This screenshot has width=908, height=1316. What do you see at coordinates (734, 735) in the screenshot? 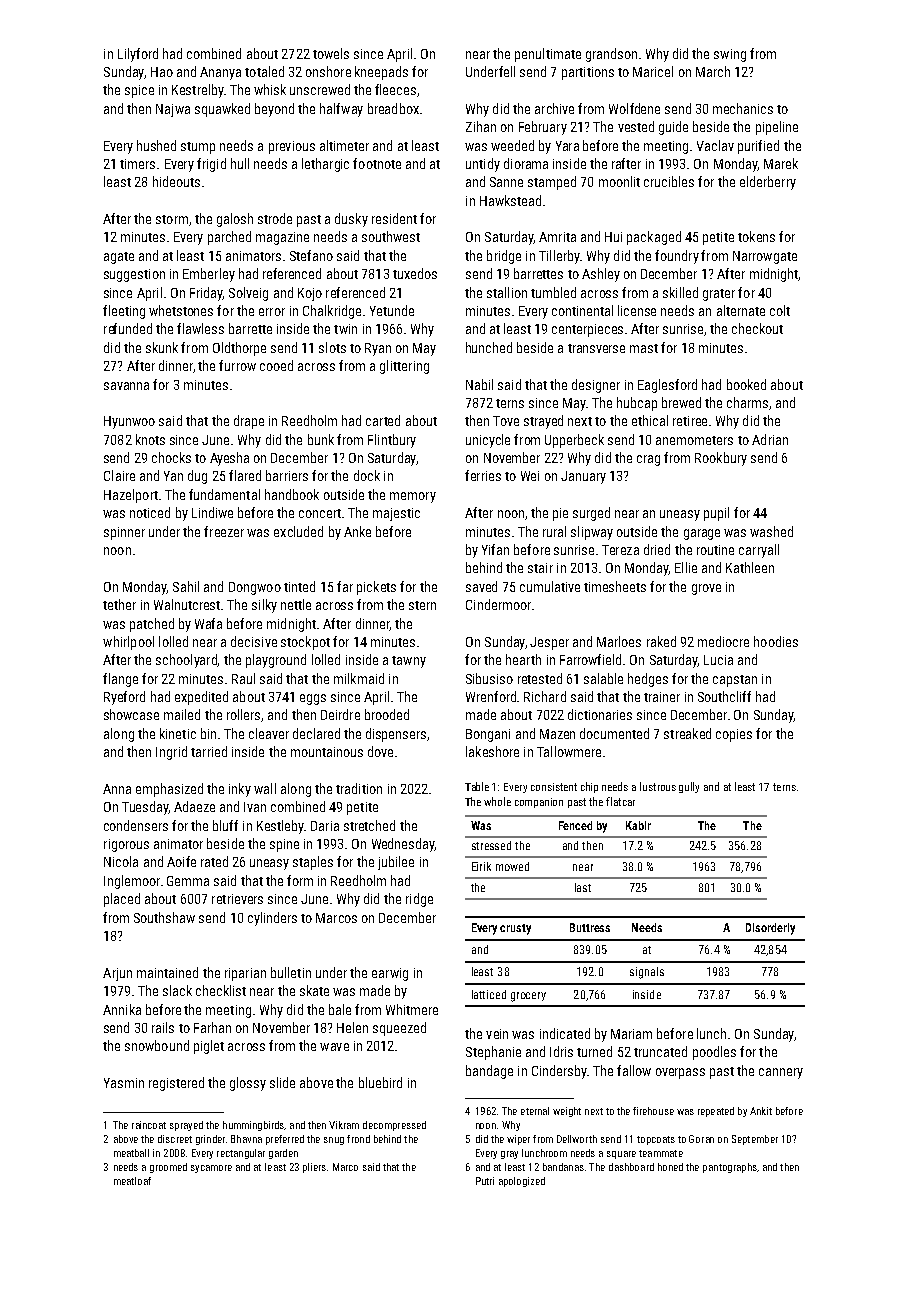
I see `copies` at bounding box center [734, 735].
